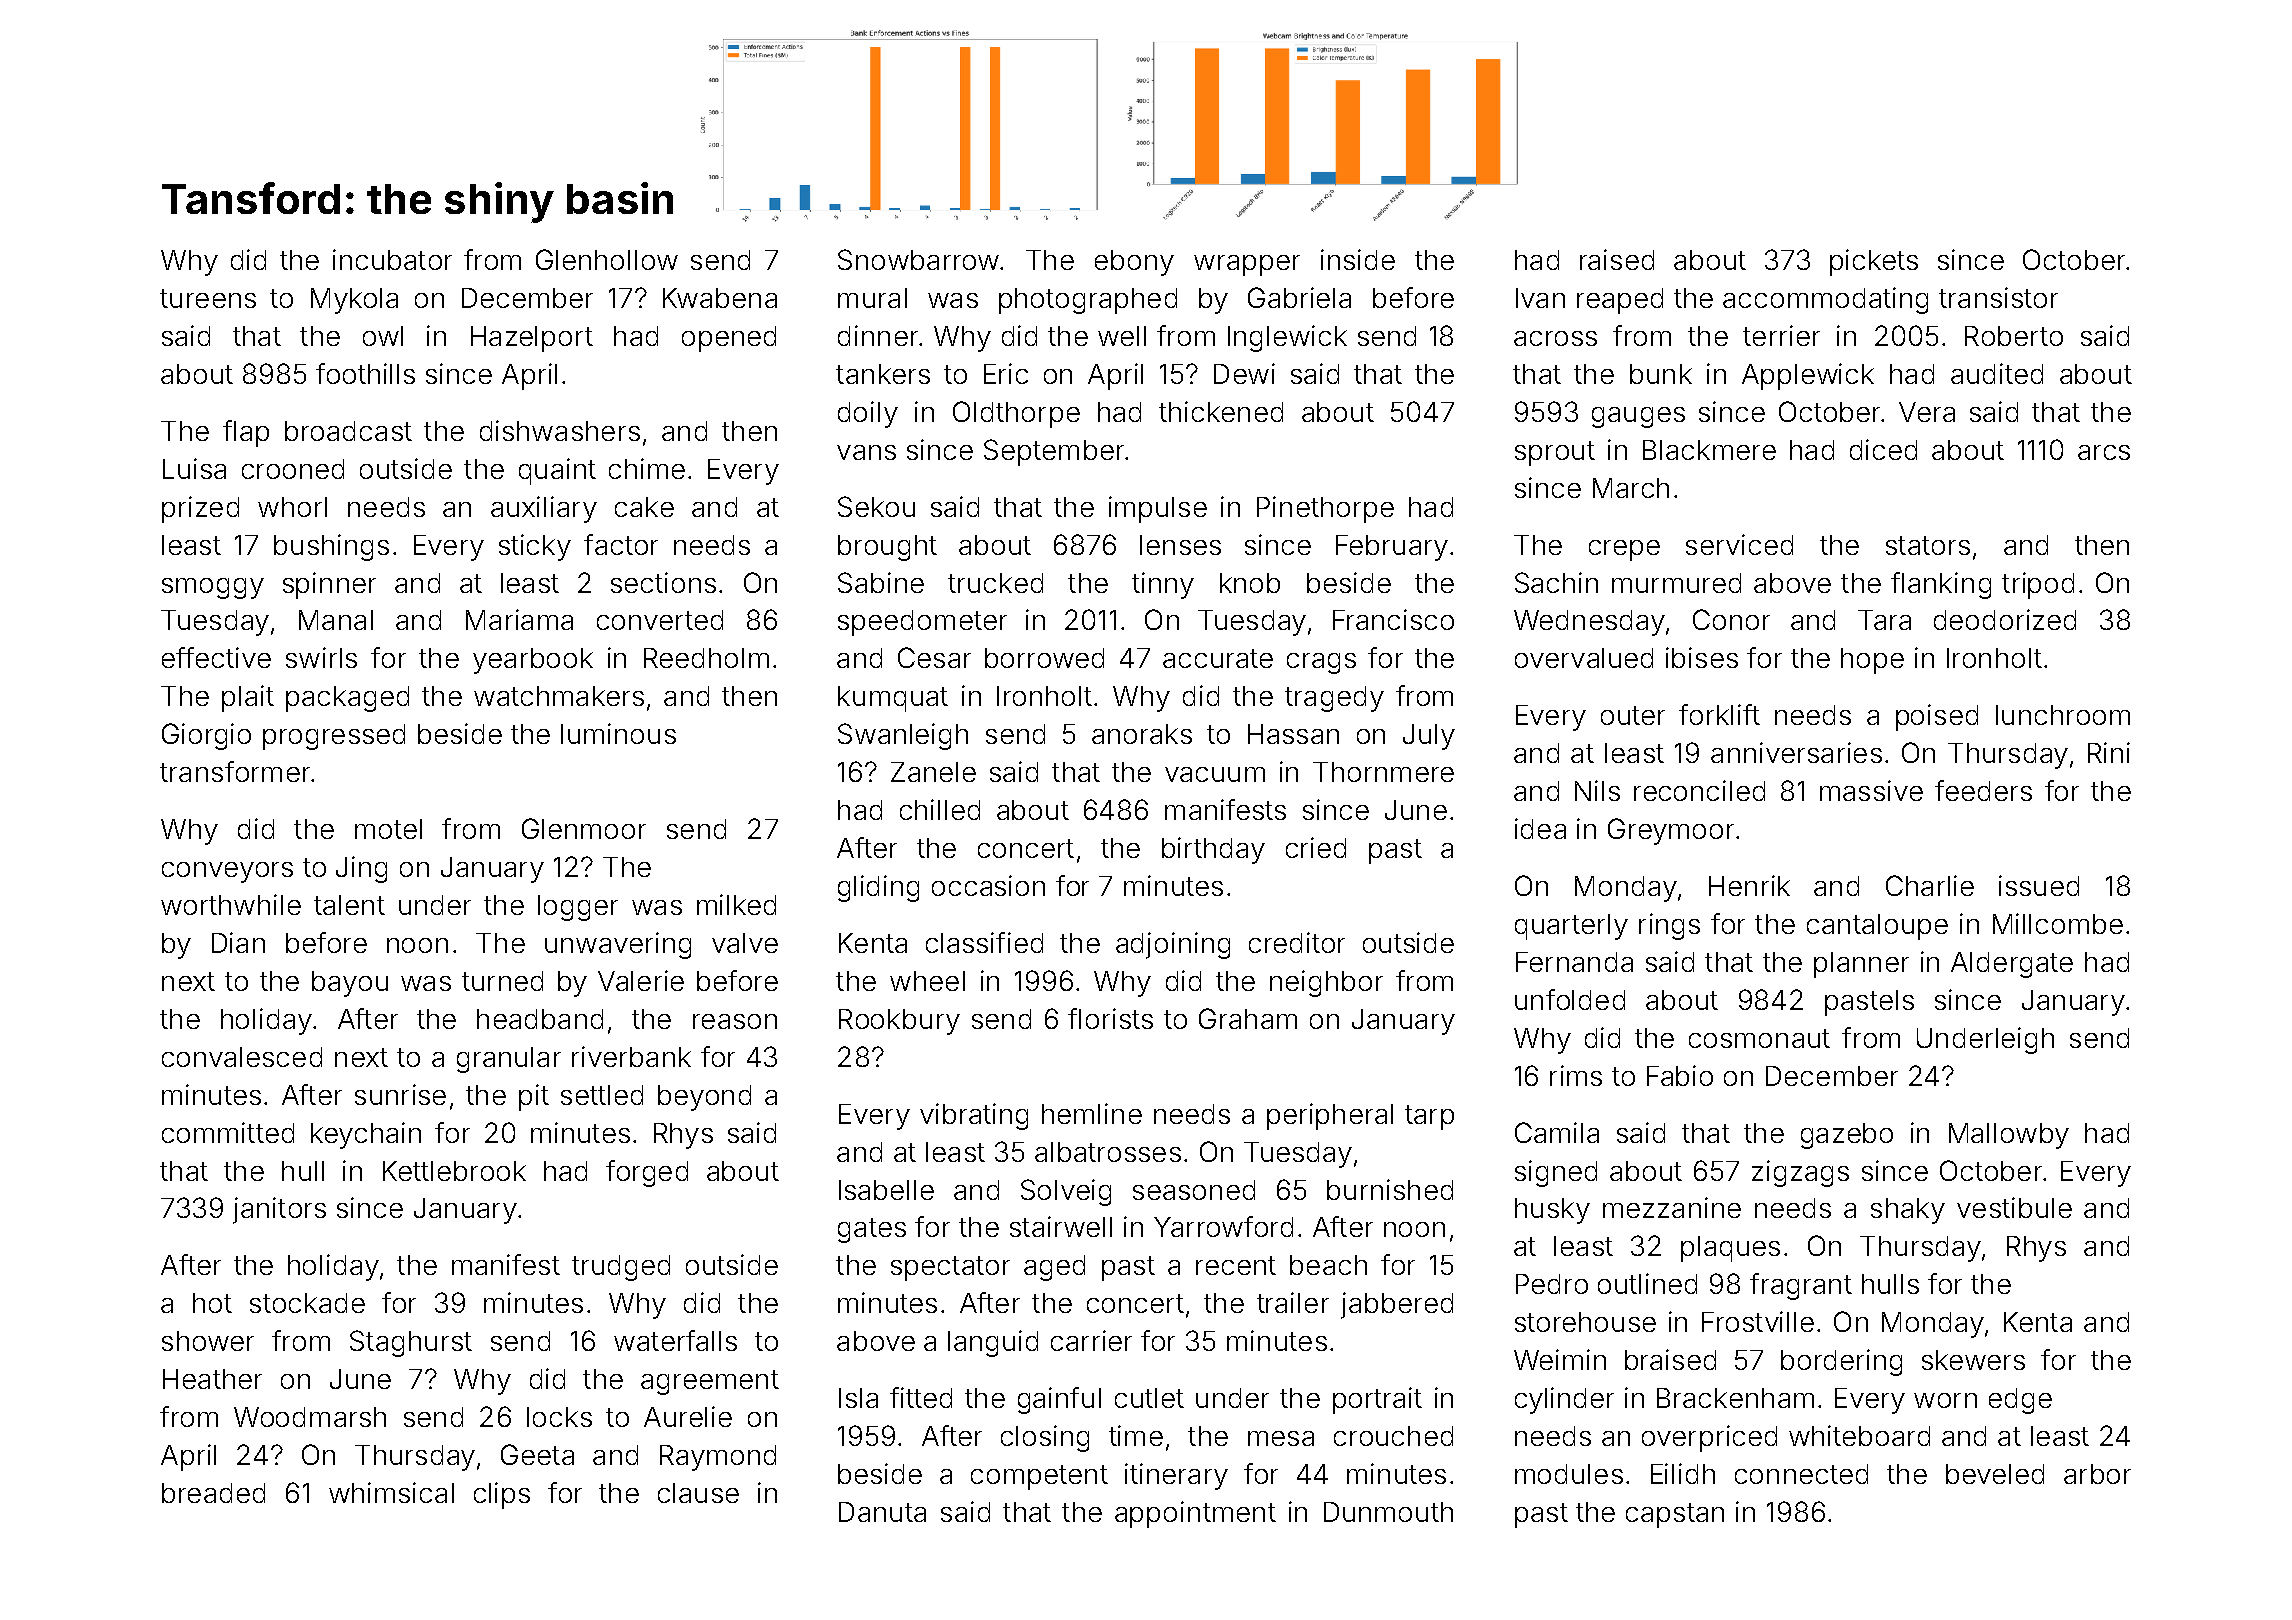 The height and width of the screenshot is (1620, 2292). What do you see at coordinates (238, 942) in the screenshot?
I see `Dian` at bounding box center [238, 942].
